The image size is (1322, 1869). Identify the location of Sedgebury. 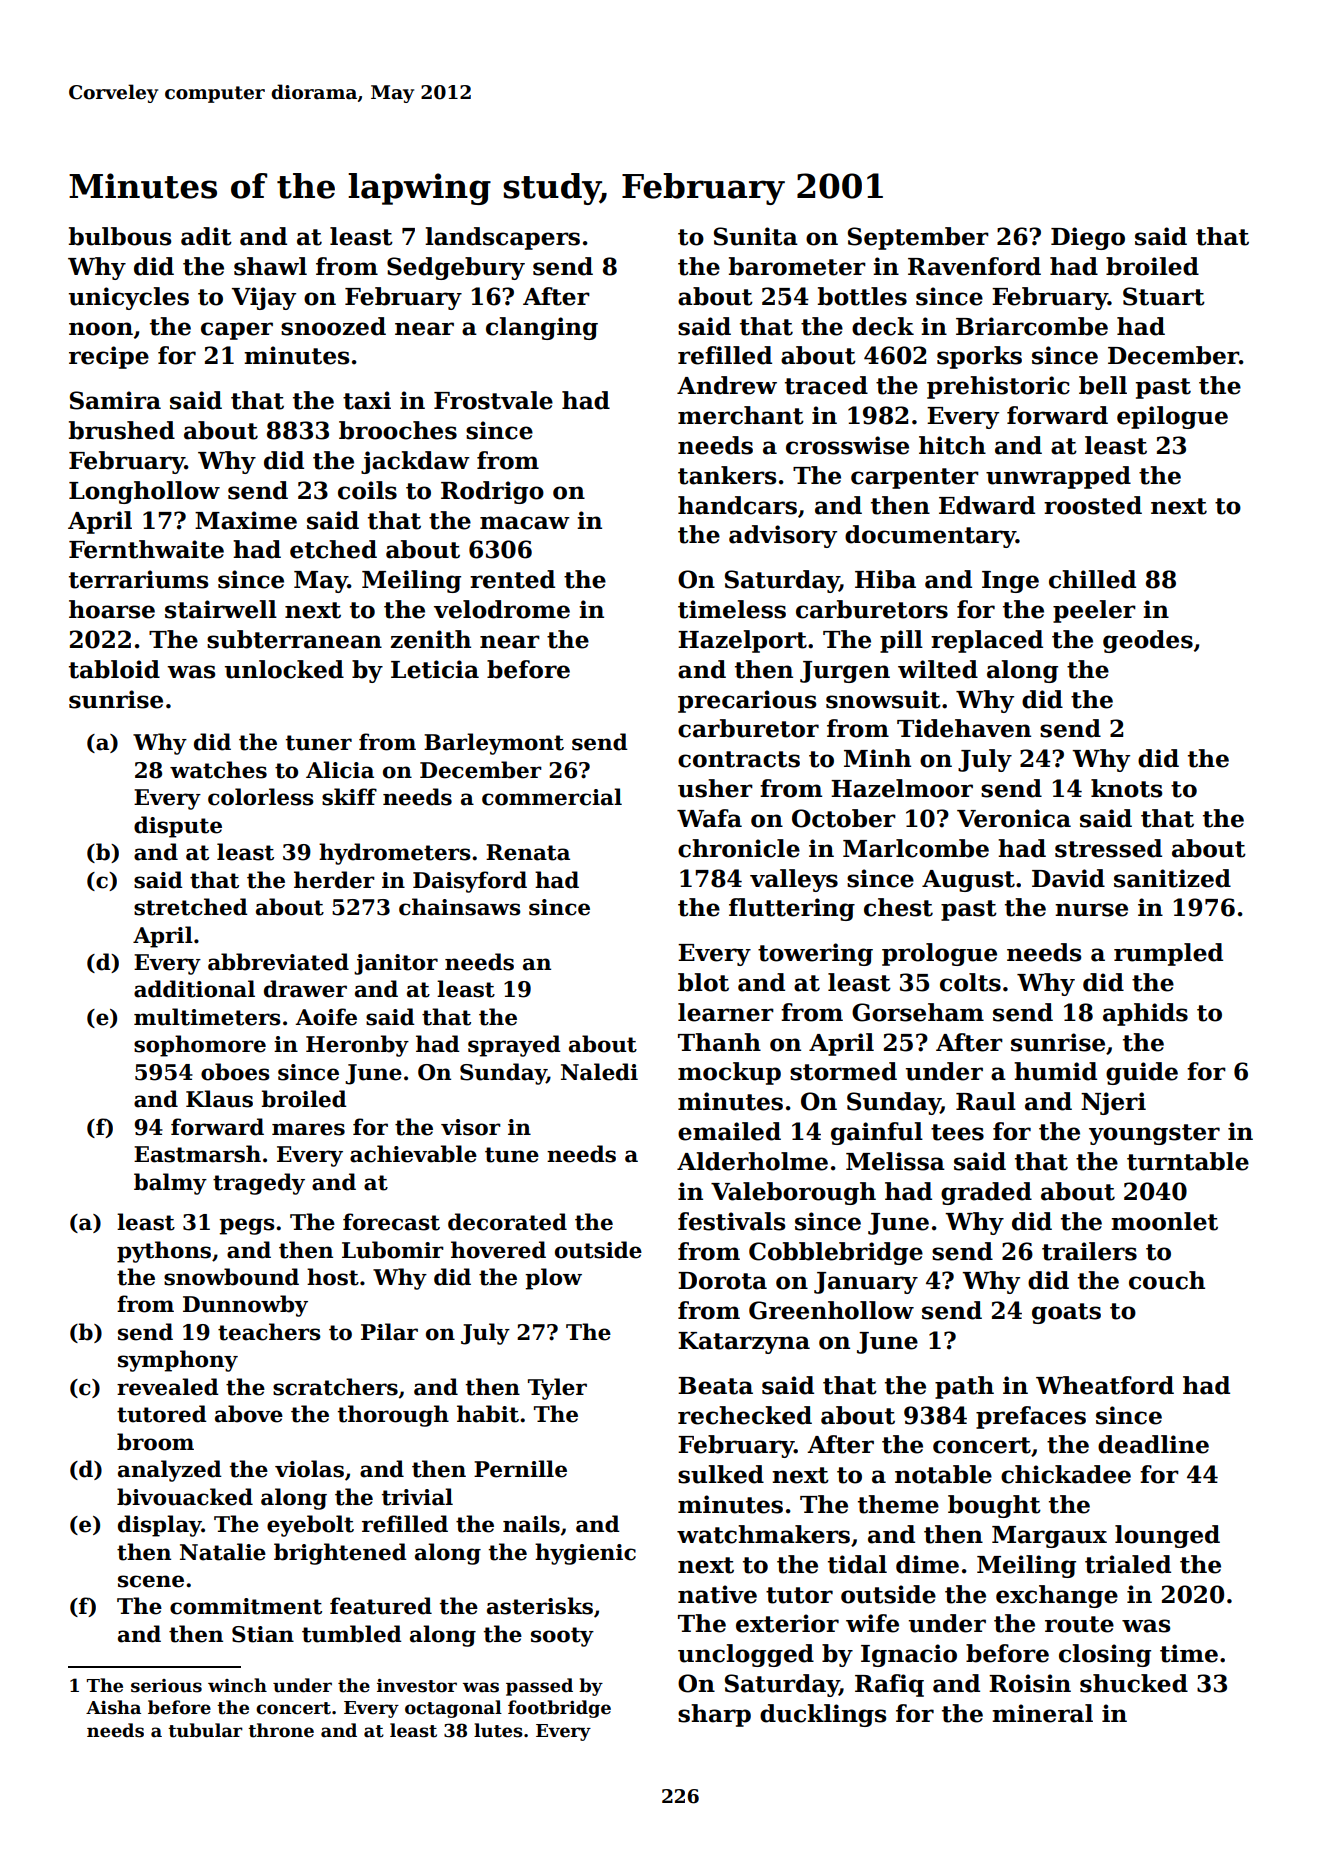
(456, 268).
